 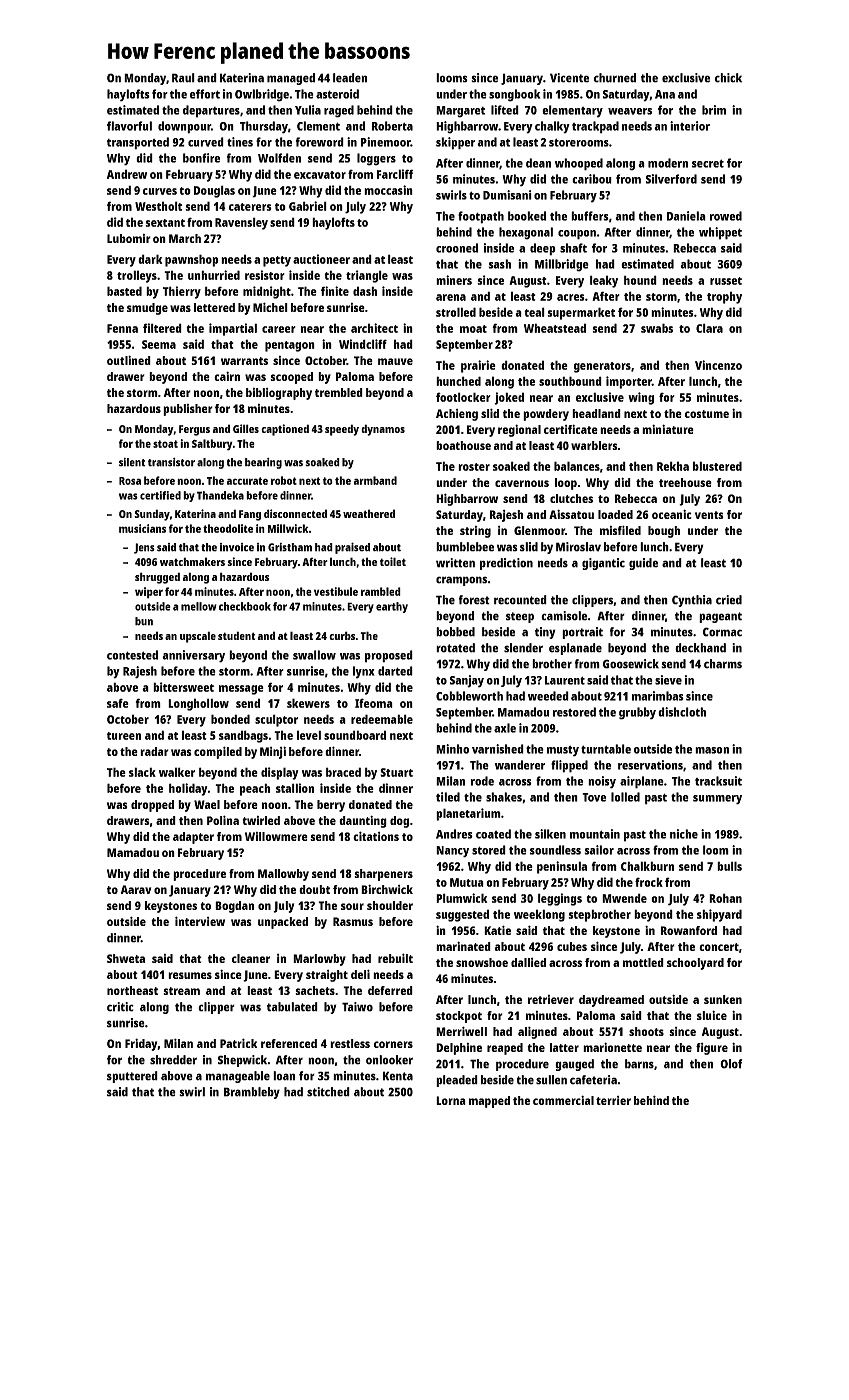 I want to click on Cynthia, so click(x=692, y=601).
